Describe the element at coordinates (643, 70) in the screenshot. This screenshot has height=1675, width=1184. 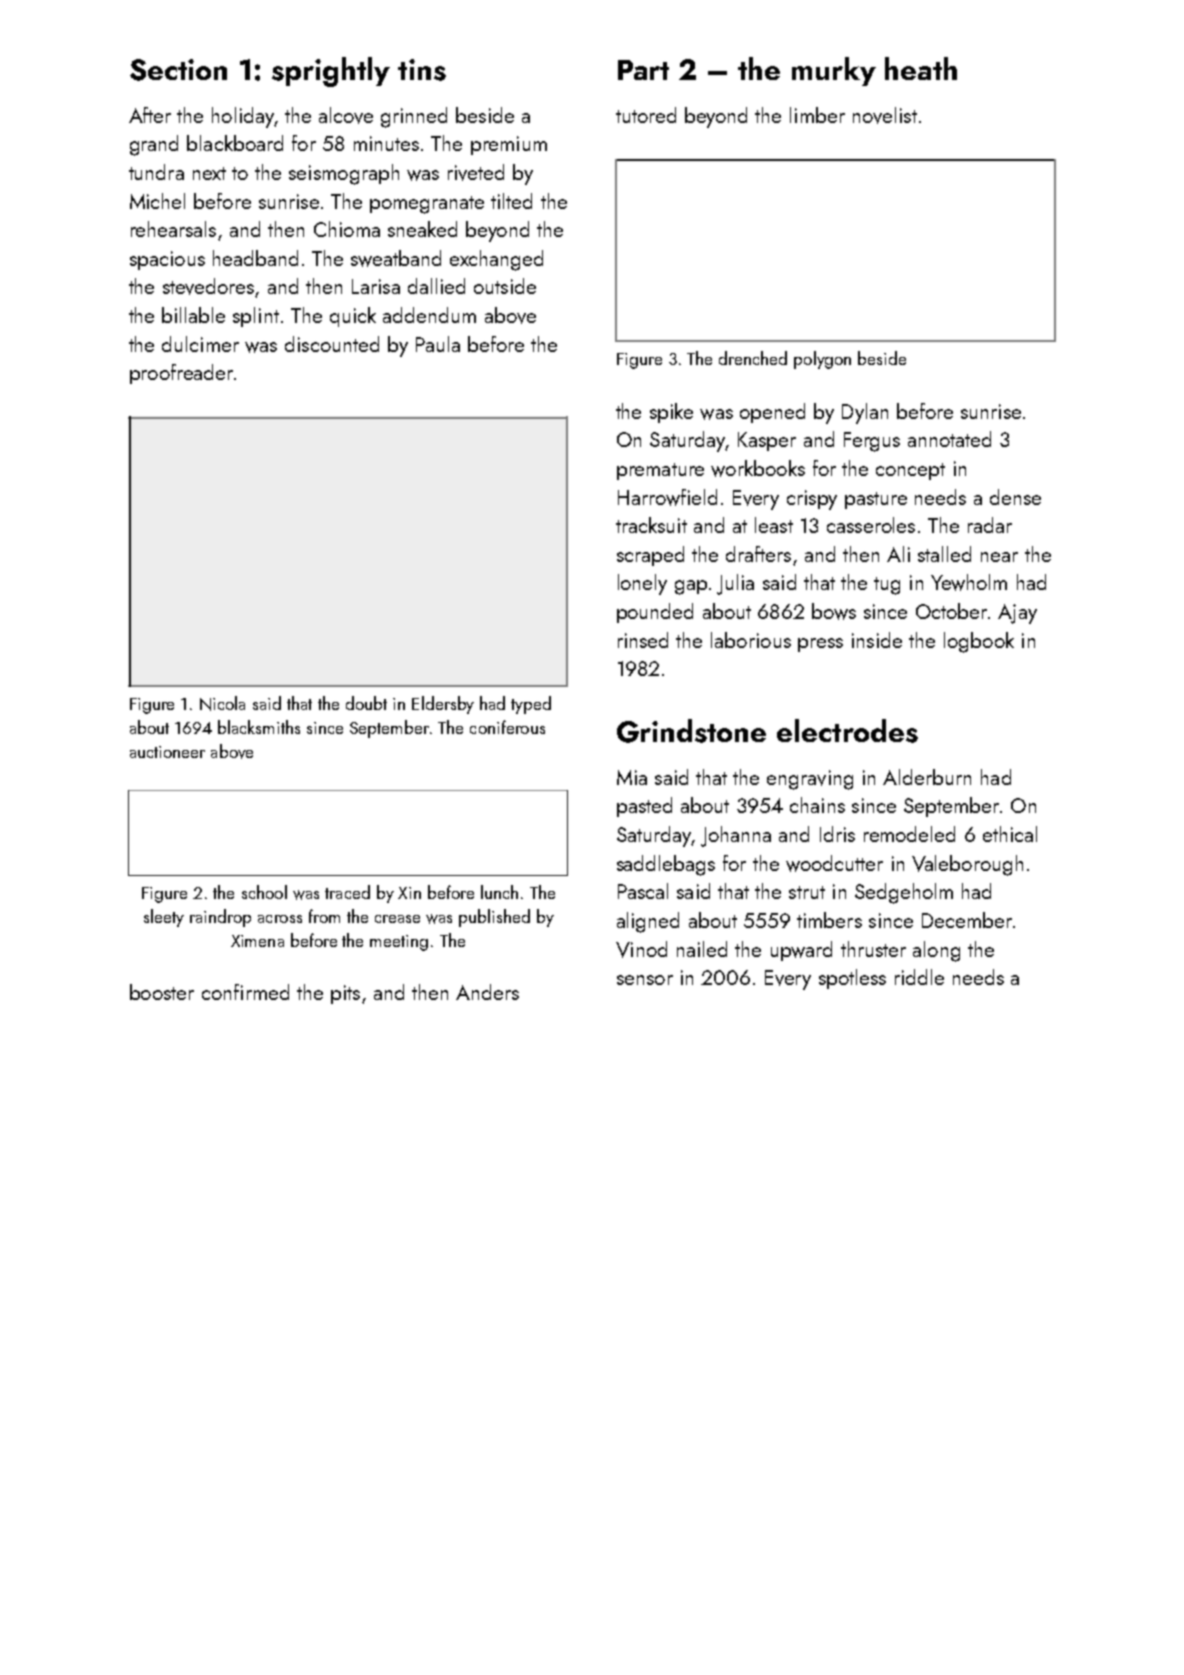
I see `Part` at that location.
